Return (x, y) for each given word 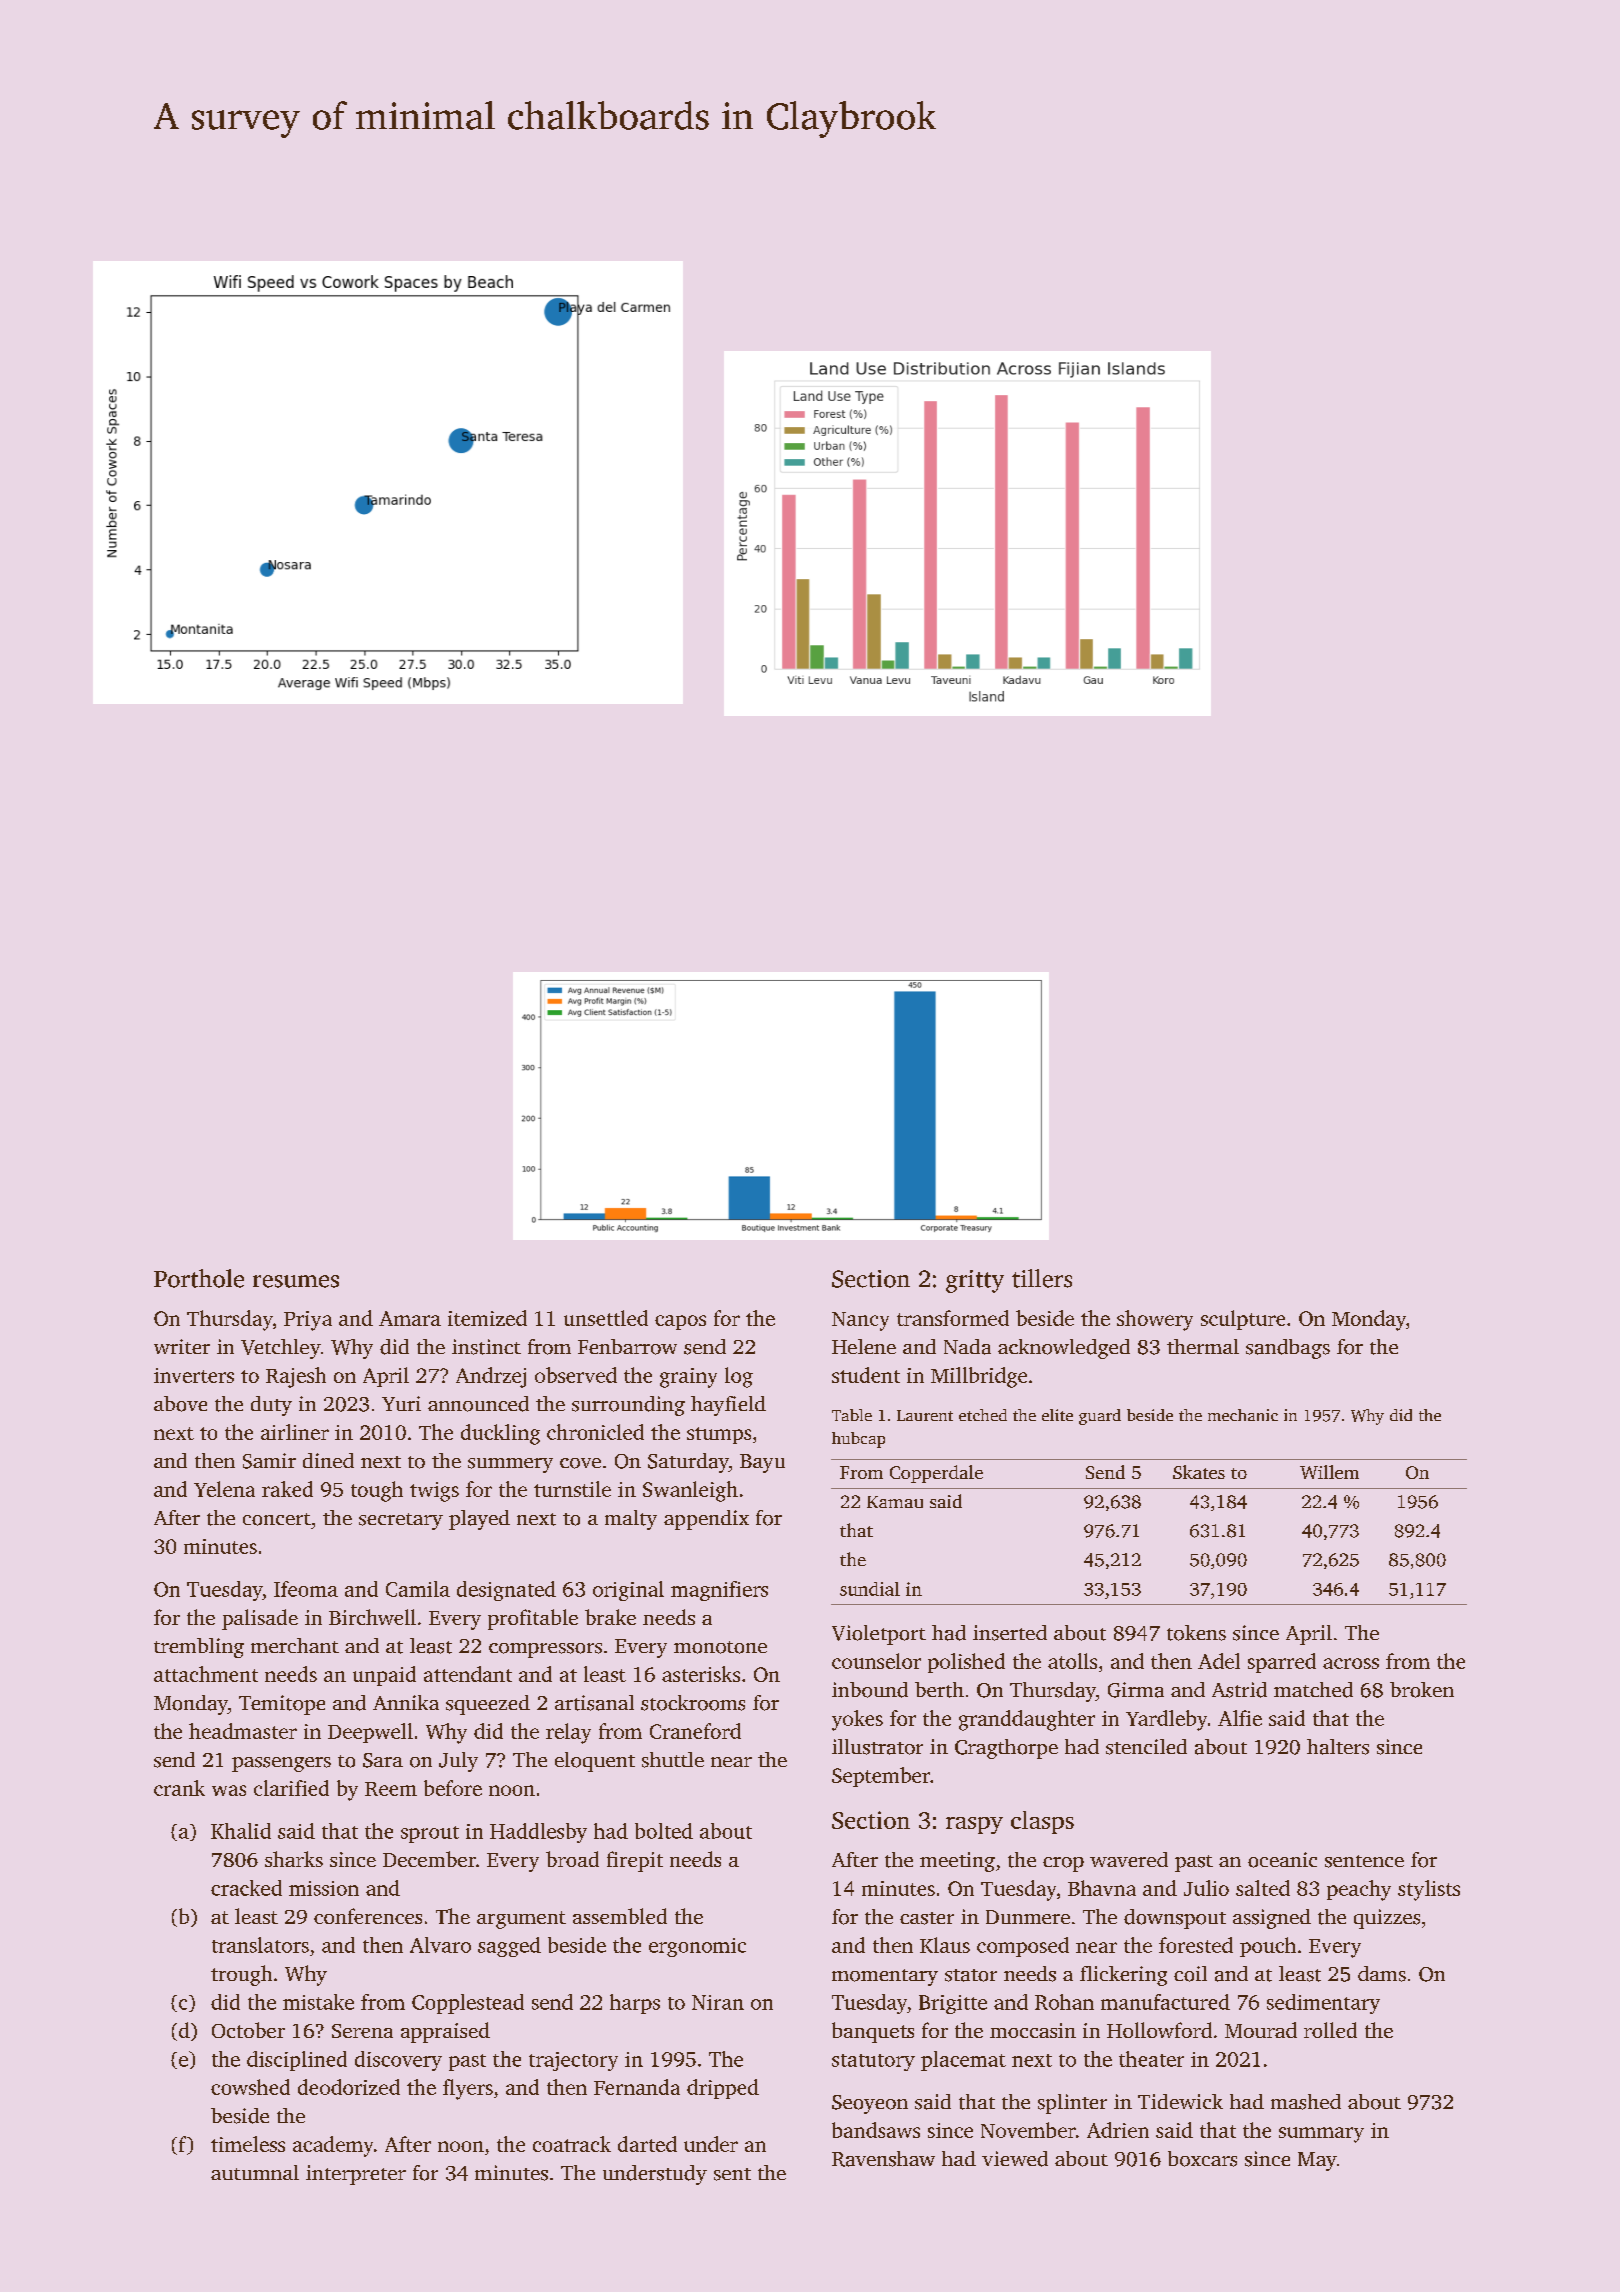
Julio (1206, 1888)
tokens (1196, 1633)
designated (506, 1591)
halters (1338, 1747)
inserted (1010, 1633)
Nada (967, 1347)
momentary (885, 1977)
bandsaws (876, 2130)
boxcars (1202, 2159)
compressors (545, 1650)
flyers (468, 2089)
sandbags (1288, 1349)
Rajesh (296, 1377)
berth (939, 1690)
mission (324, 1888)
